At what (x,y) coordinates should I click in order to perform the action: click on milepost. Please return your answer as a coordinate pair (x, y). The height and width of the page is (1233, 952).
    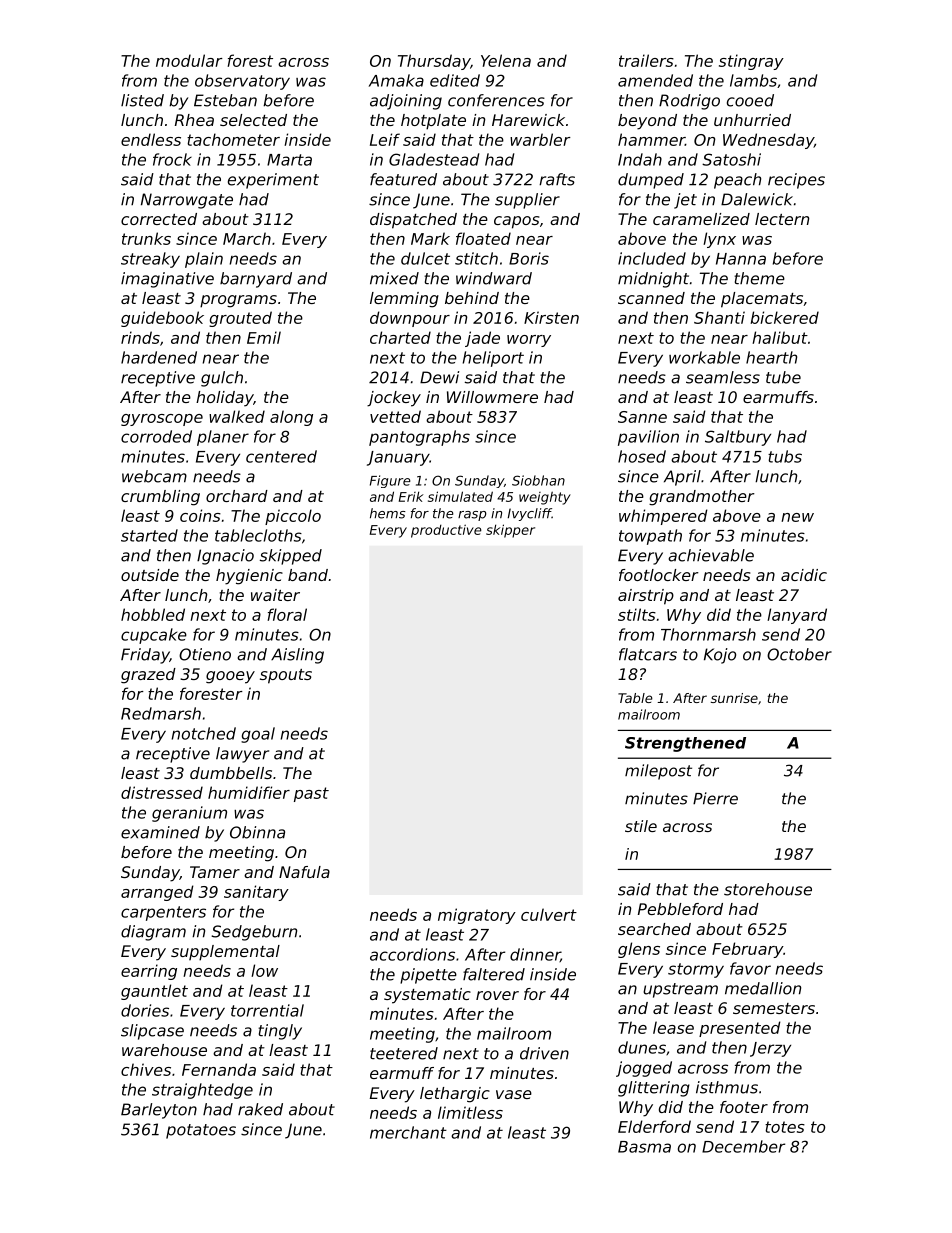
    Looking at the image, I should click on (658, 772).
